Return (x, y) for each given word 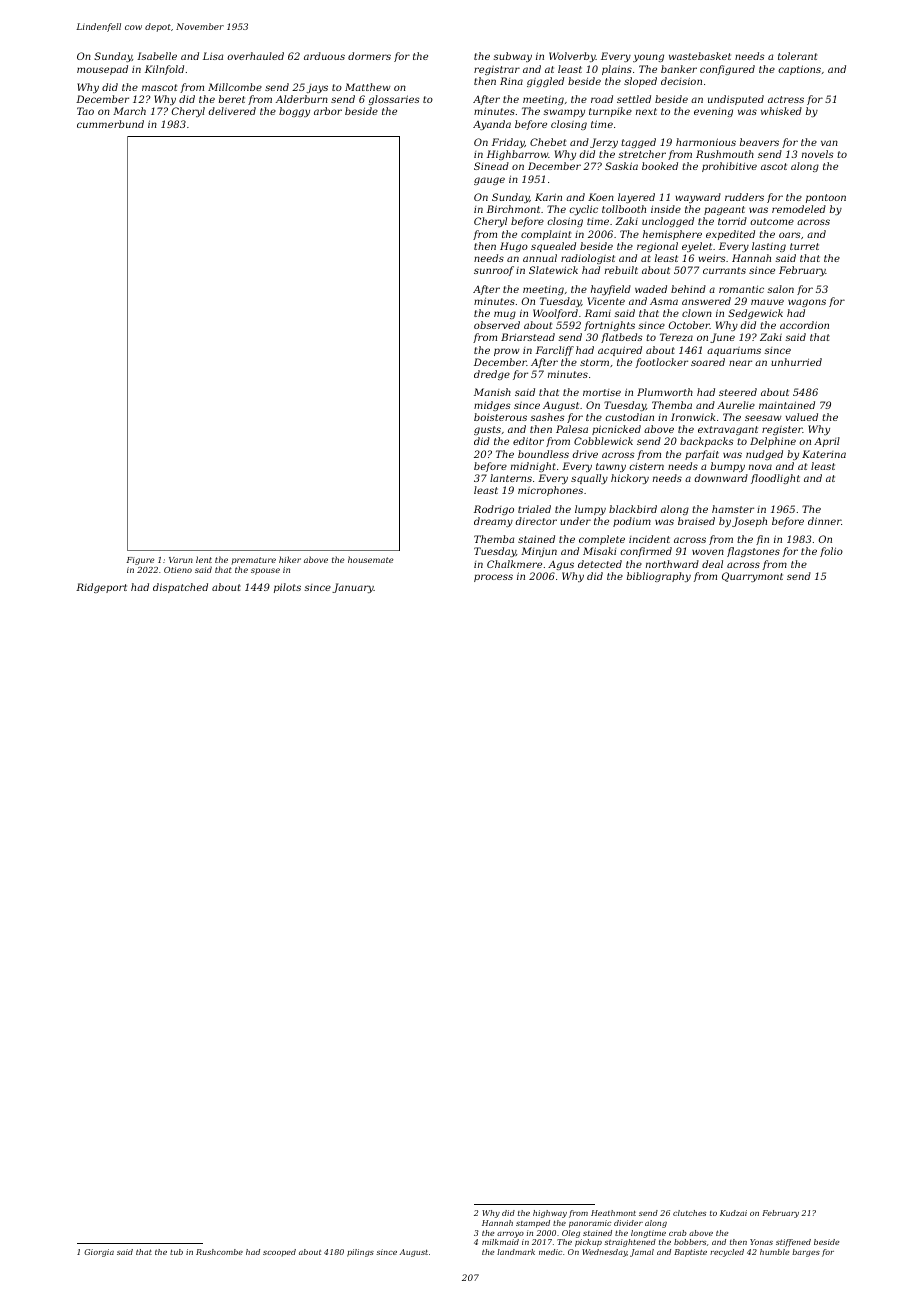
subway (512, 57)
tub (176, 1252)
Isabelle (157, 56)
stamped (533, 1224)
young (648, 58)
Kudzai (733, 1213)
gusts (487, 430)
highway (550, 1214)
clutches (689, 1213)
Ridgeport (101, 588)
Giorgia (99, 1253)
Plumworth (665, 392)
